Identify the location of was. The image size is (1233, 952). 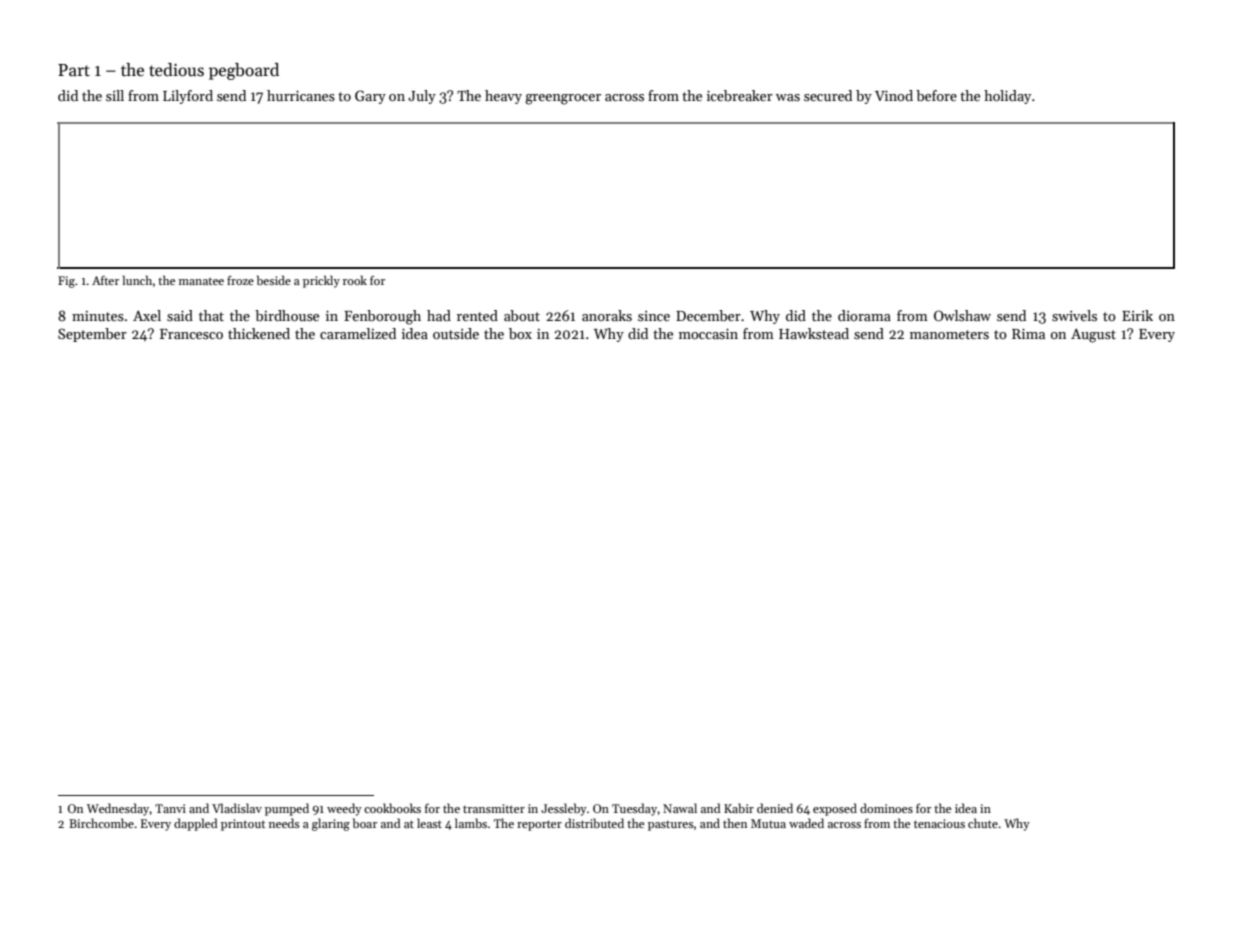
(788, 97).
